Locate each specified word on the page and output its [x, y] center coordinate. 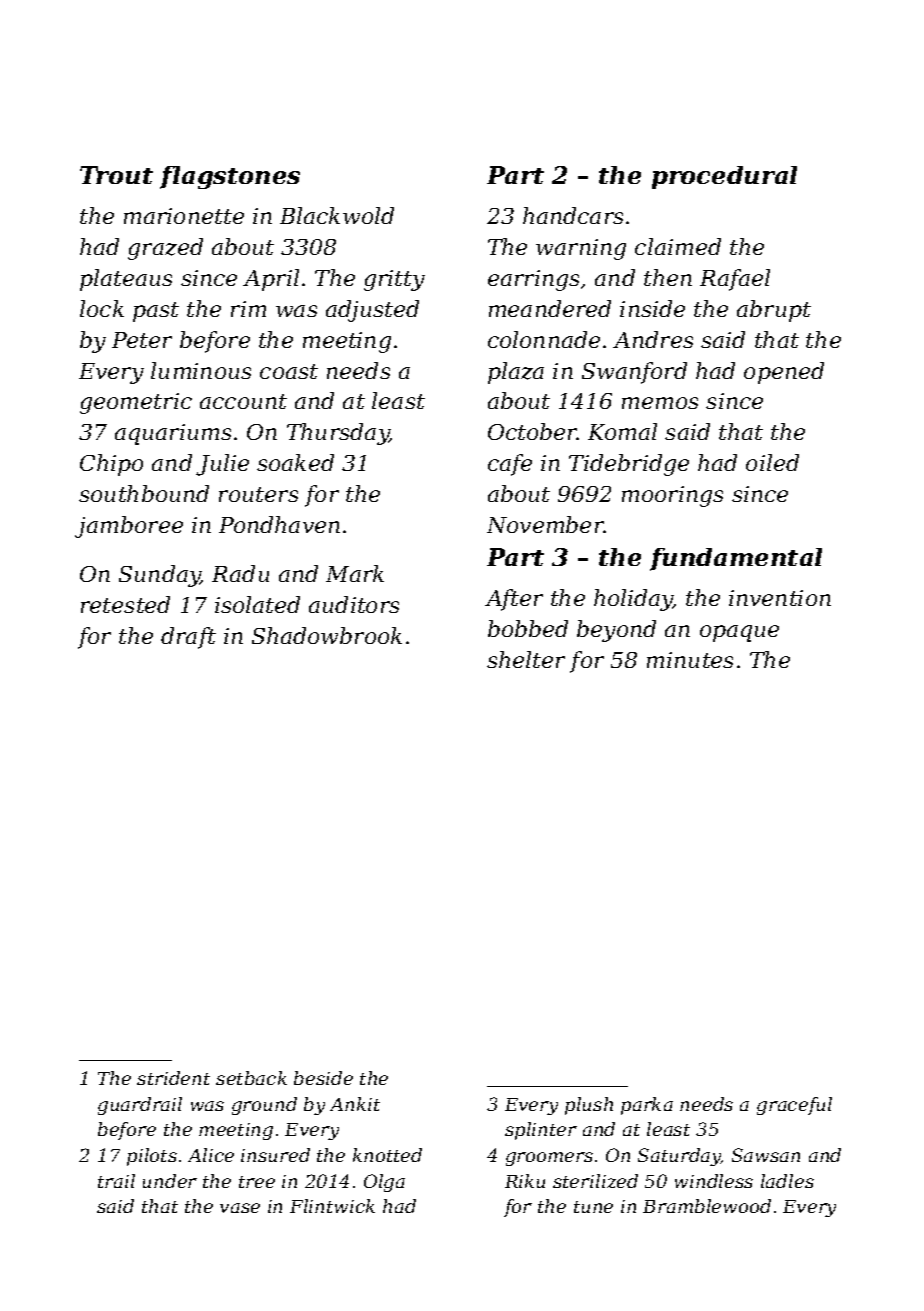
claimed [678, 246]
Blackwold [337, 215]
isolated [257, 604]
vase [240, 1208]
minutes [690, 660]
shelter [526, 659]
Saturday [679, 1157]
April [271, 280]
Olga [384, 1183]
